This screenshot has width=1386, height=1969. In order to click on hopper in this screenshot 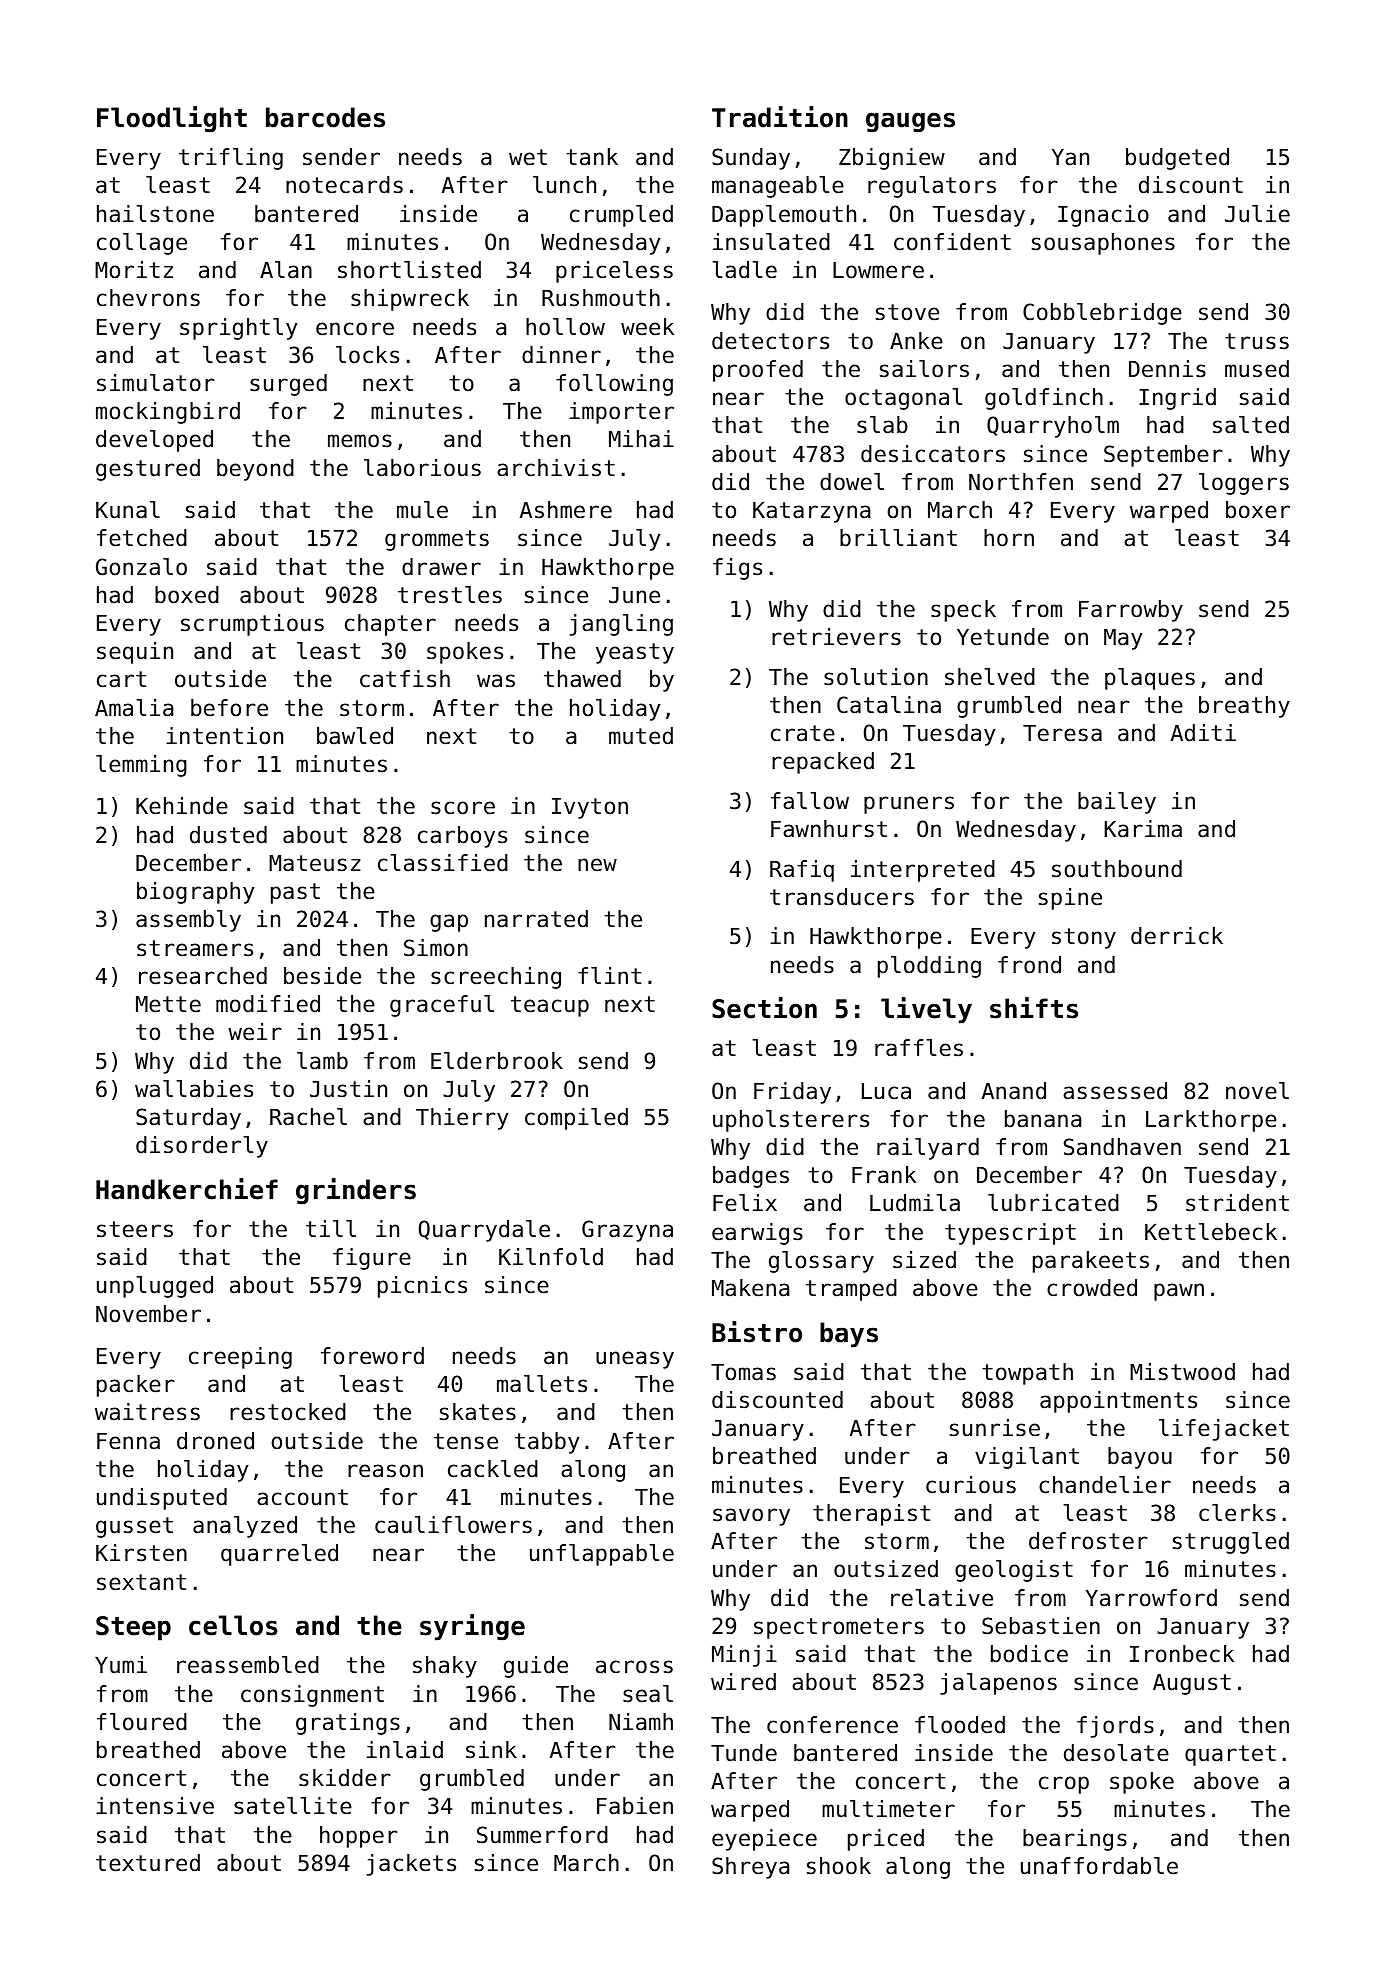, I will do `click(359, 1837)`.
